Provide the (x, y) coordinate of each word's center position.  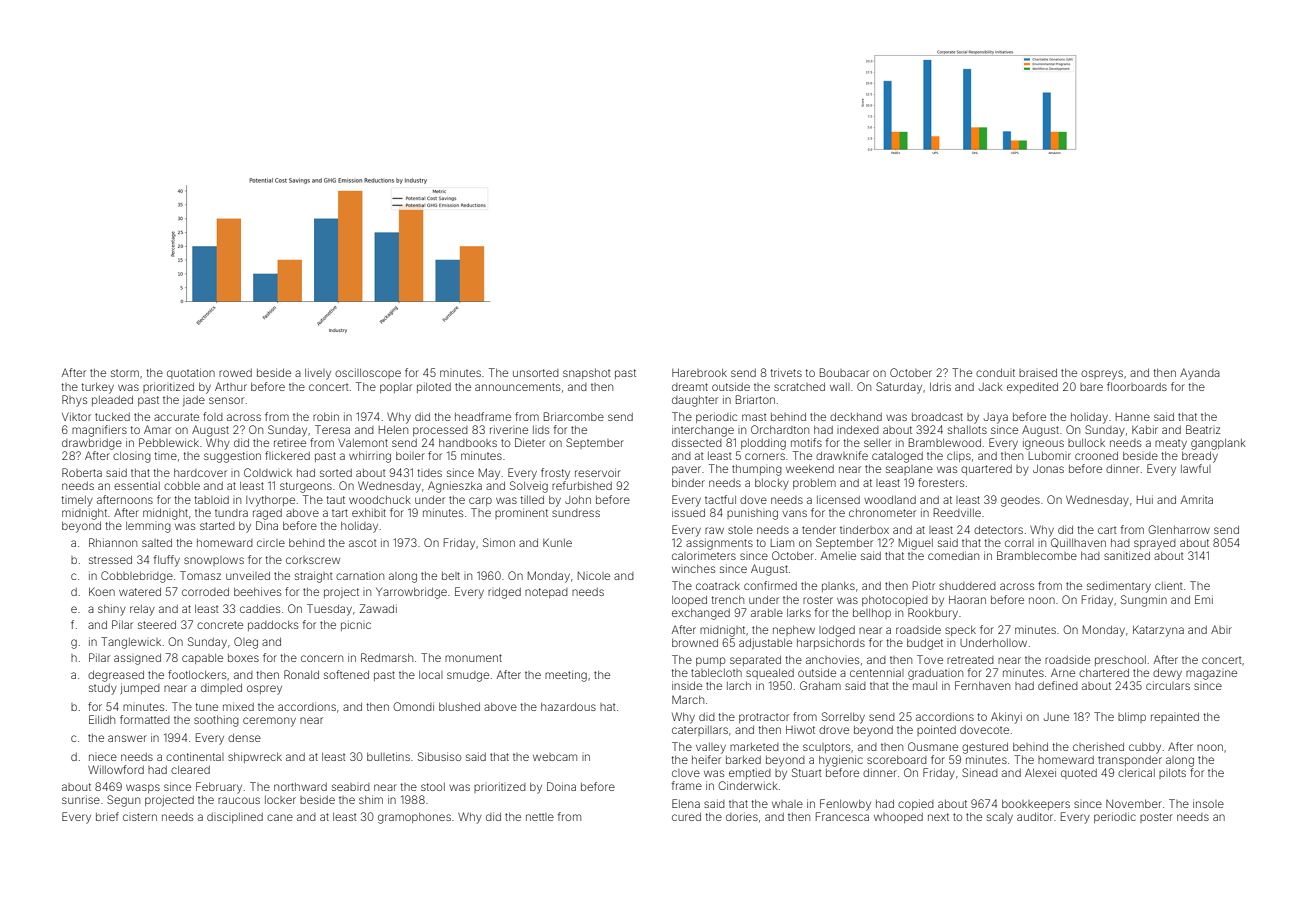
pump (711, 661)
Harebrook (699, 373)
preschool (1120, 661)
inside (687, 685)
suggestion (232, 457)
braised (1038, 373)
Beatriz (1203, 429)
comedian (953, 555)
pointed (936, 730)
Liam (782, 542)
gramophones (414, 818)
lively (318, 374)
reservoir (598, 472)
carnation (360, 576)
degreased (116, 676)
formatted (145, 719)
